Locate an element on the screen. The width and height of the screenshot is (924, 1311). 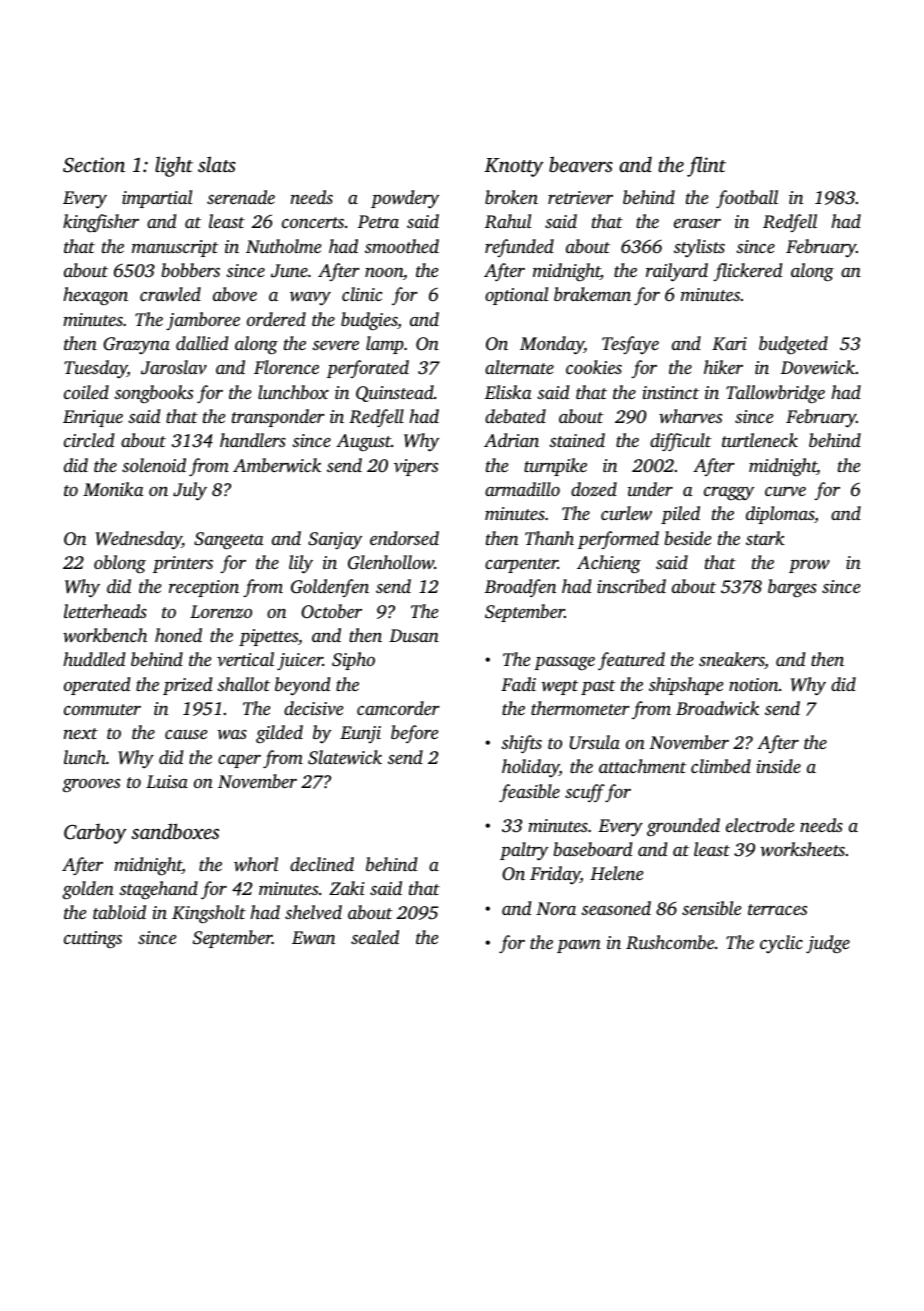
Tallowbridge is located at coordinates (775, 394).
